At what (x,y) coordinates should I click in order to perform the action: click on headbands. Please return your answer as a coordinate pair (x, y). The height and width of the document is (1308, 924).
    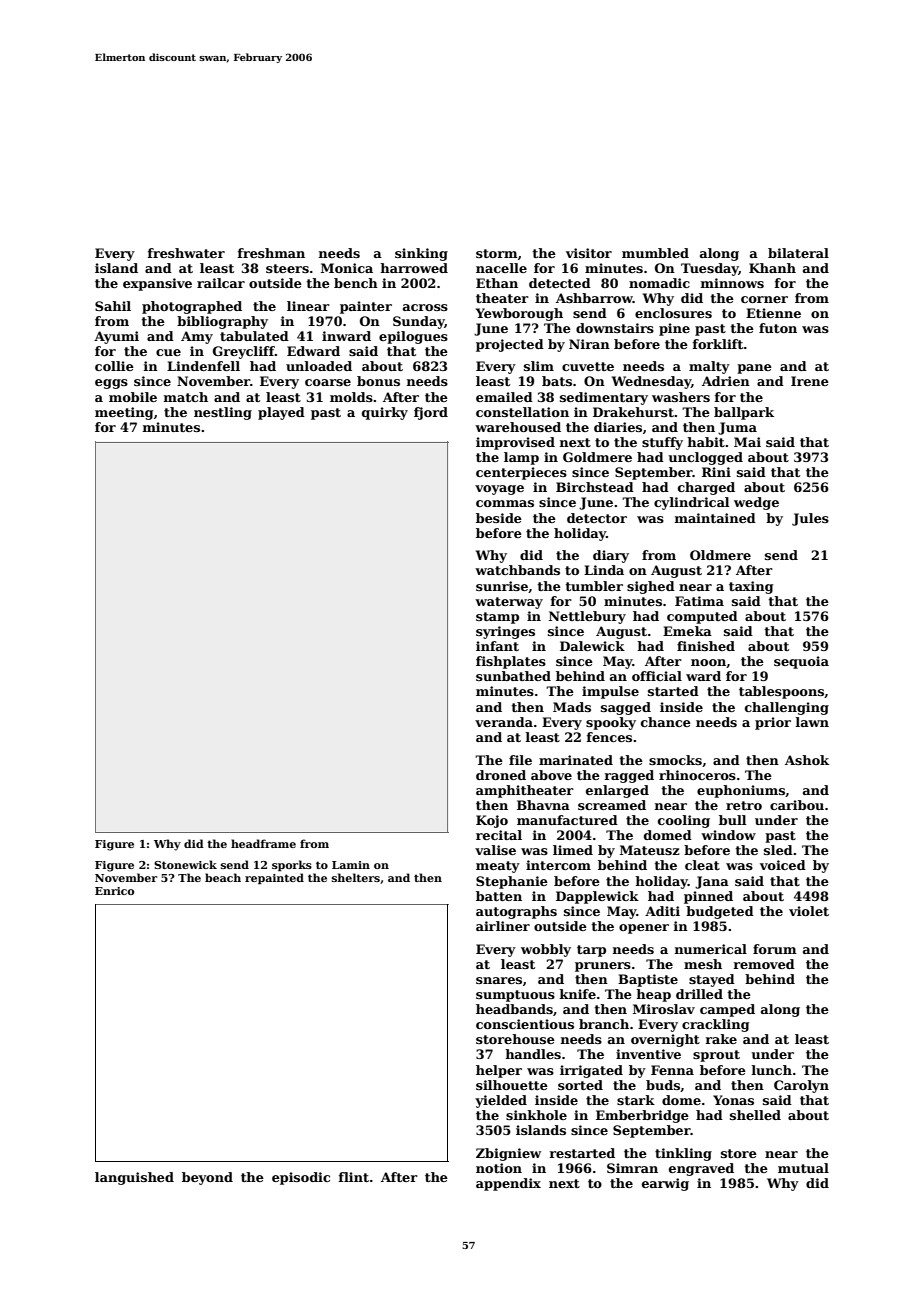
    Looking at the image, I should click on (514, 1009).
